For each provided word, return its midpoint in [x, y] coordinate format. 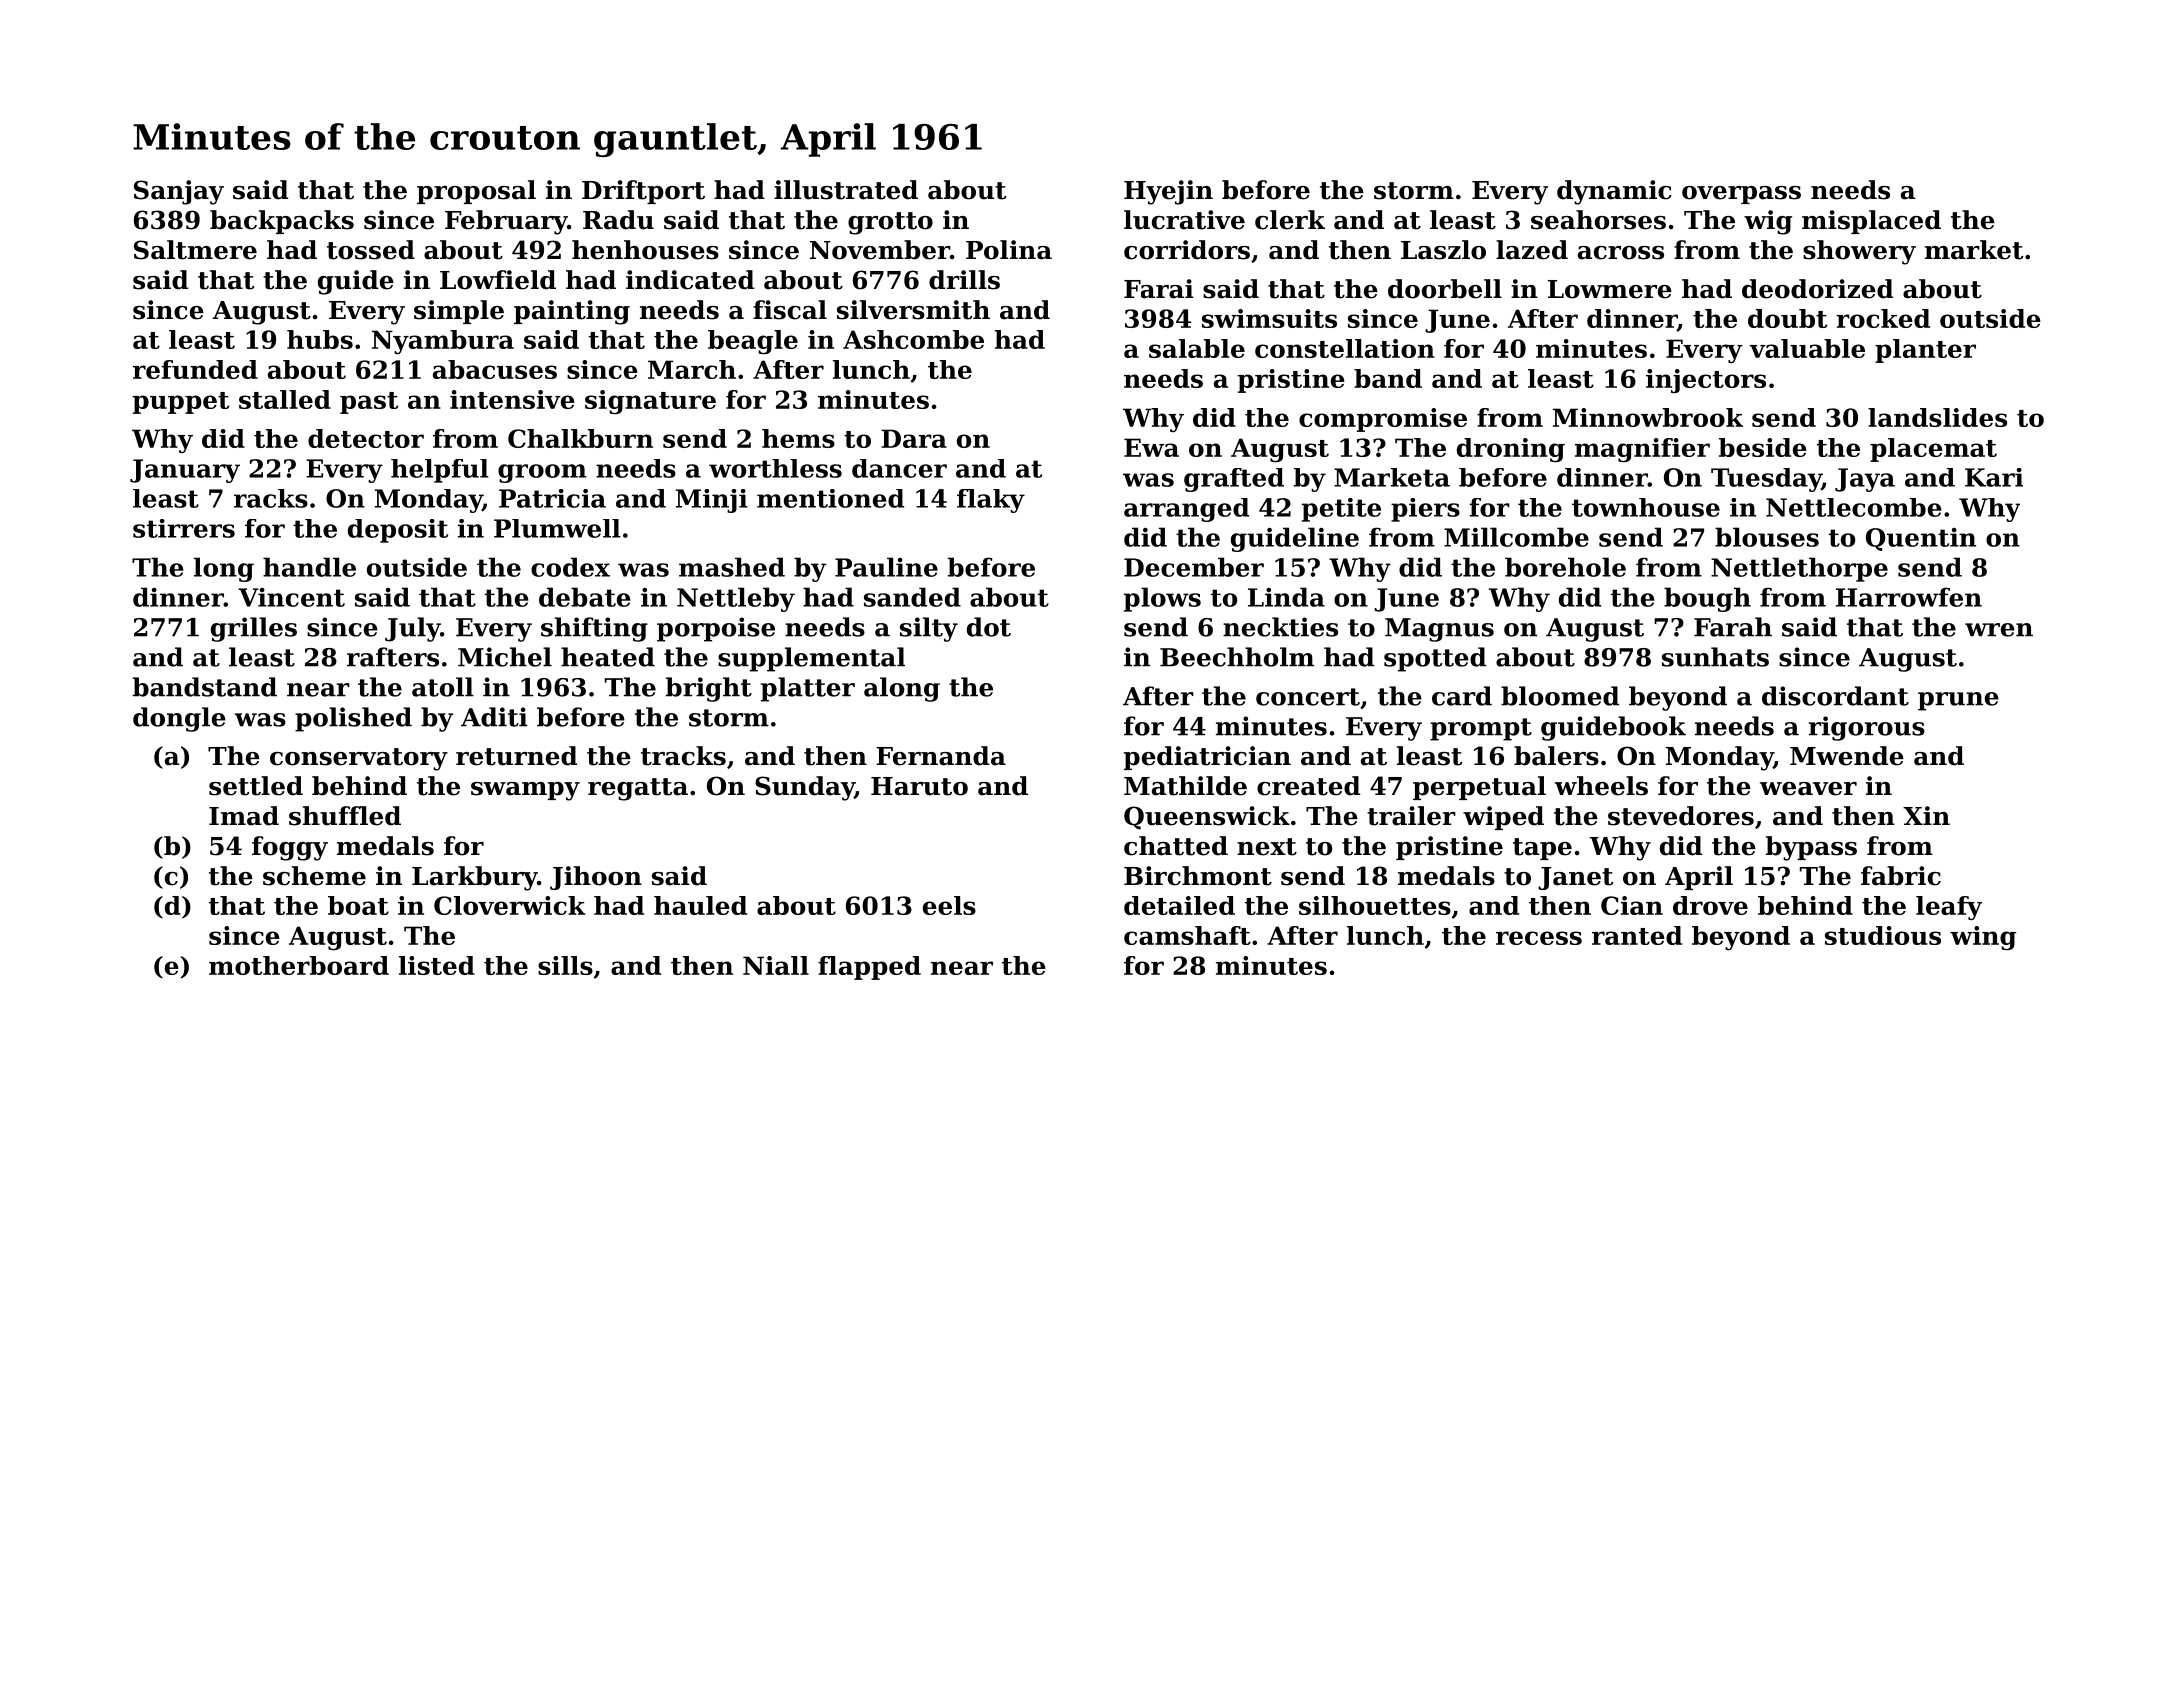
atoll [443, 687]
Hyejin [1168, 192]
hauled [700, 905]
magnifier [1642, 450]
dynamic [1614, 192]
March [692, 369]
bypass [1811, 848]
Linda [1286, 597]
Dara [914, 438]
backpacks [282, 222]
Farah [1733, 627]
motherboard [299, 965]
